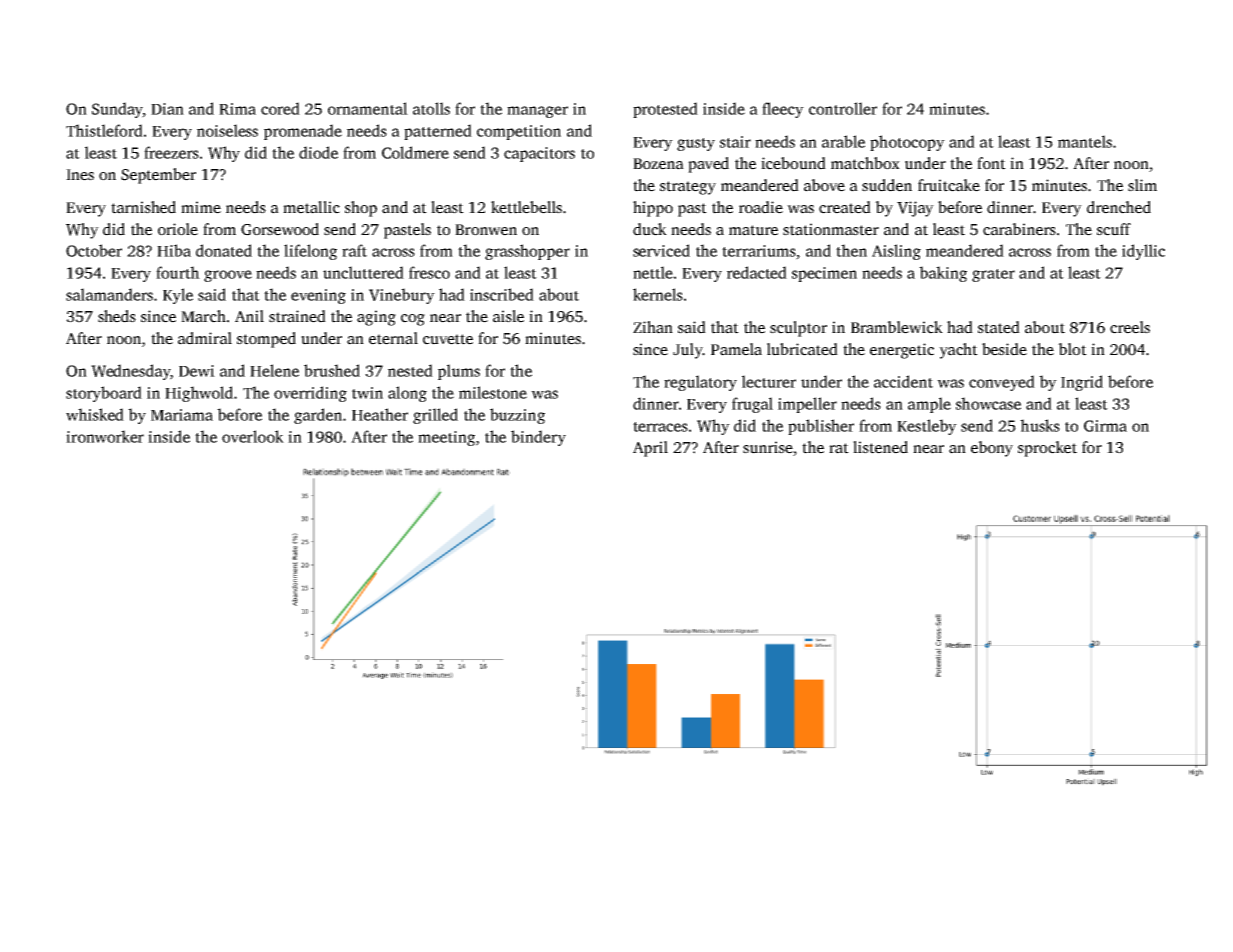 The height and width of the page is (952, 1233). Describe the element at coordinates (897, 327) in the page. I see `Bramblewick` at that location.
